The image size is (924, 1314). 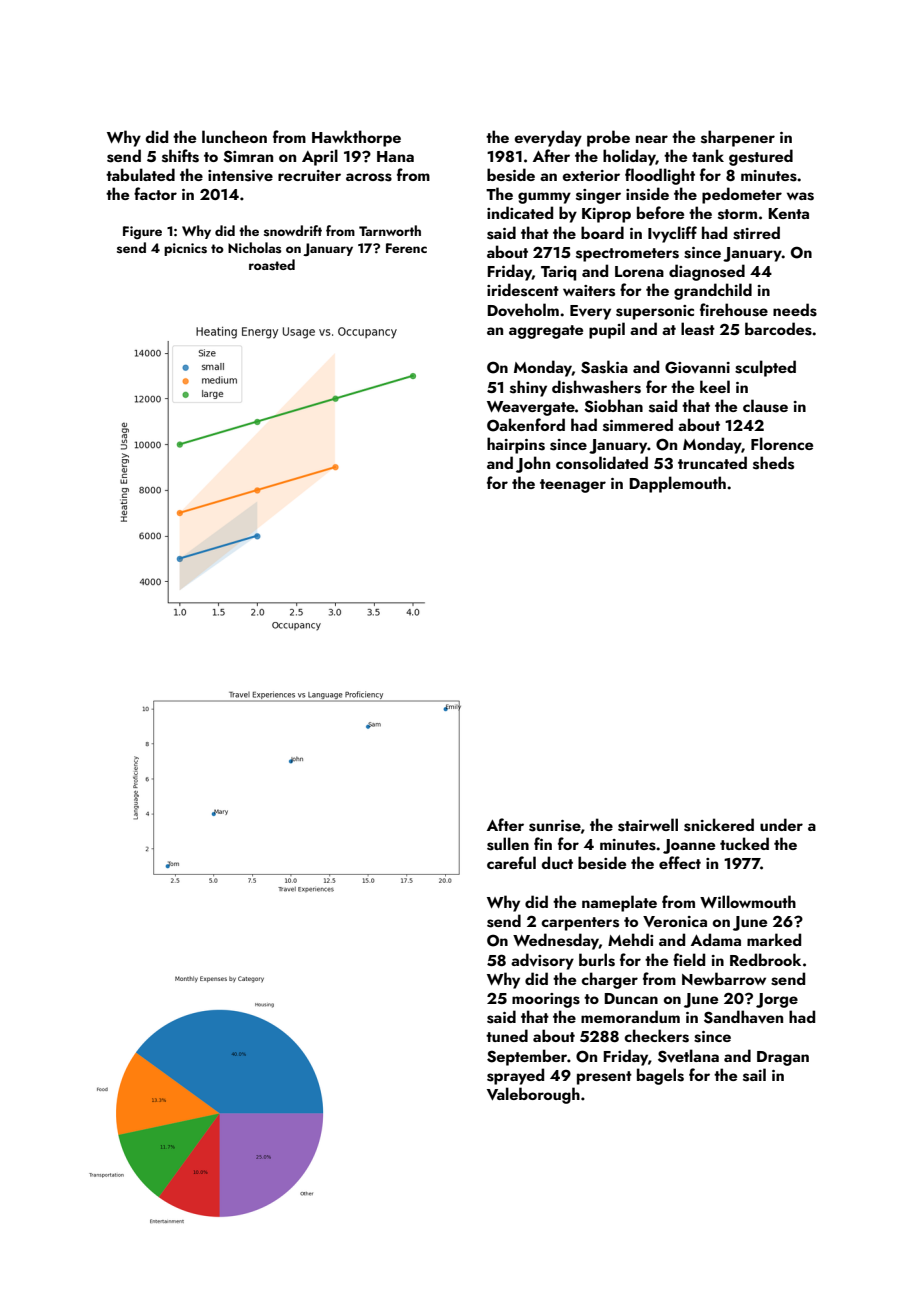 What do you see at coordinates (608, 138) in the page?
I see `probe` at bounding box center [608, 138].
